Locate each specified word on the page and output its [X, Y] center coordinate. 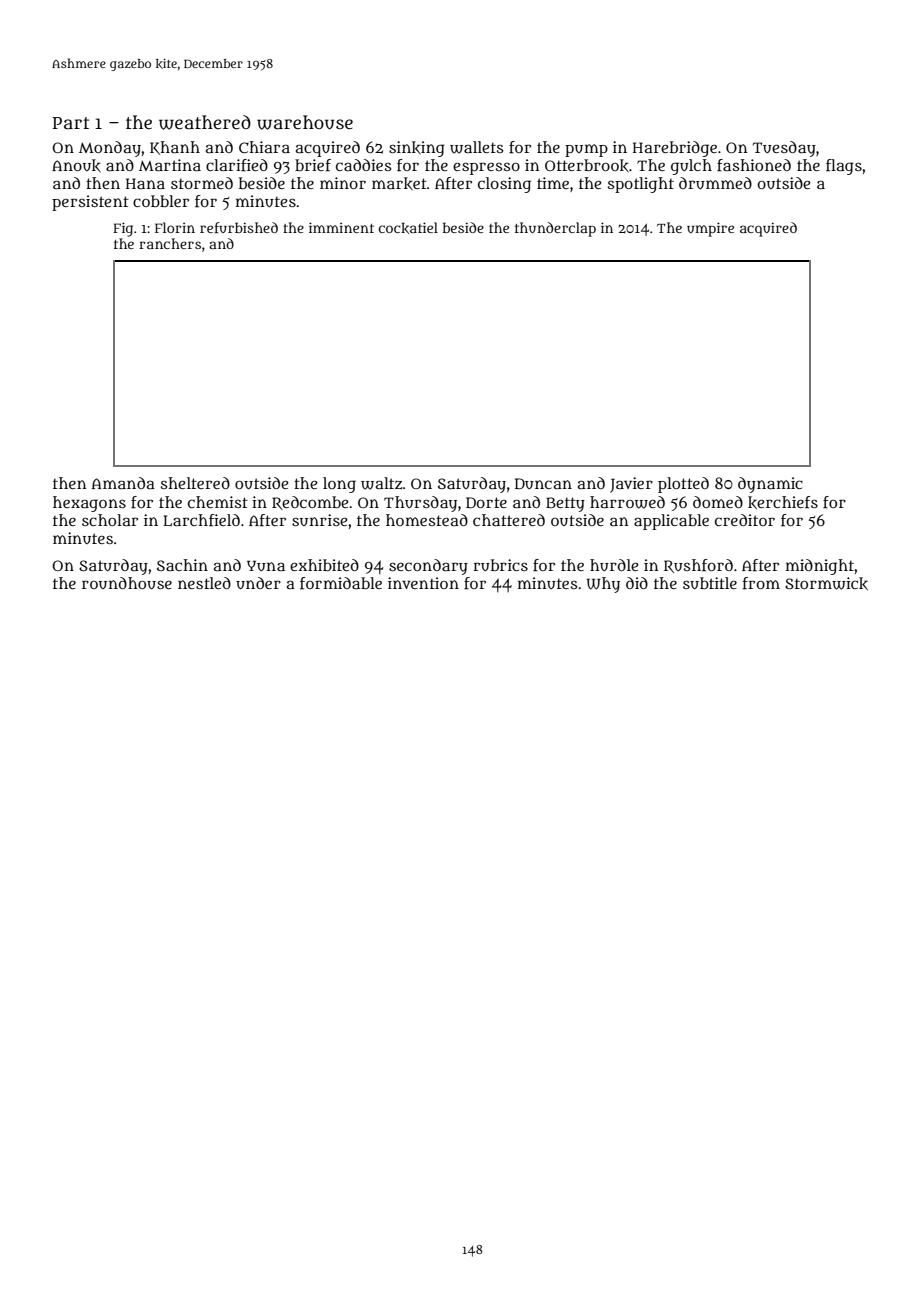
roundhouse [127, 583]
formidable [341, 583]
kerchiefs [783, 502]
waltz [381, 483]
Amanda [123, 483]
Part [71, 123]
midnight [820, 567]
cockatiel [408, 228]
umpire [710, 229]
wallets [476, 147]
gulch [691, 167]
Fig [123, 229]
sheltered [195, 483]
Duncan [543, 483]
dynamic [770, 485]
